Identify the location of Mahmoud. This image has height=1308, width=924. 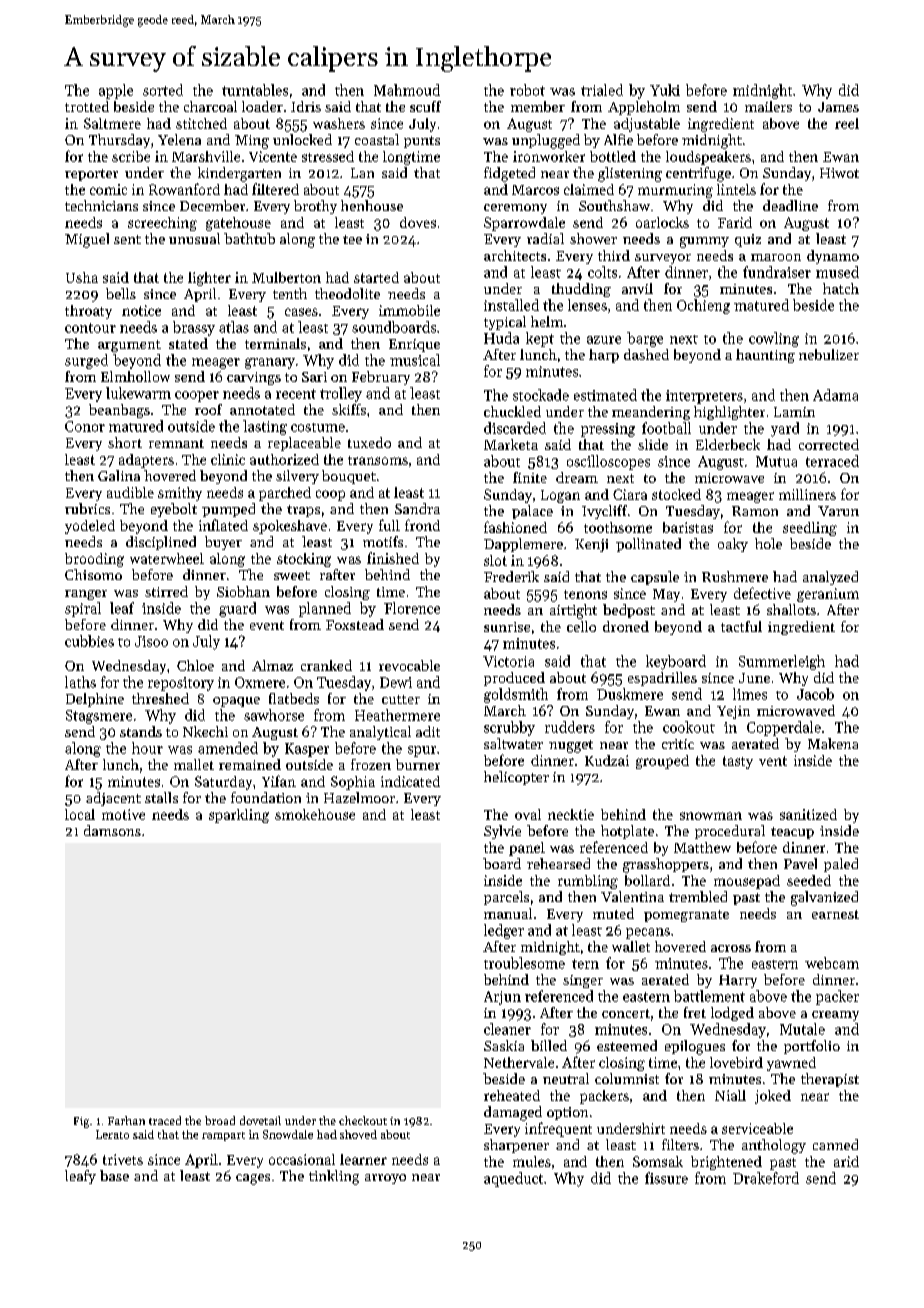
(407, 90).
